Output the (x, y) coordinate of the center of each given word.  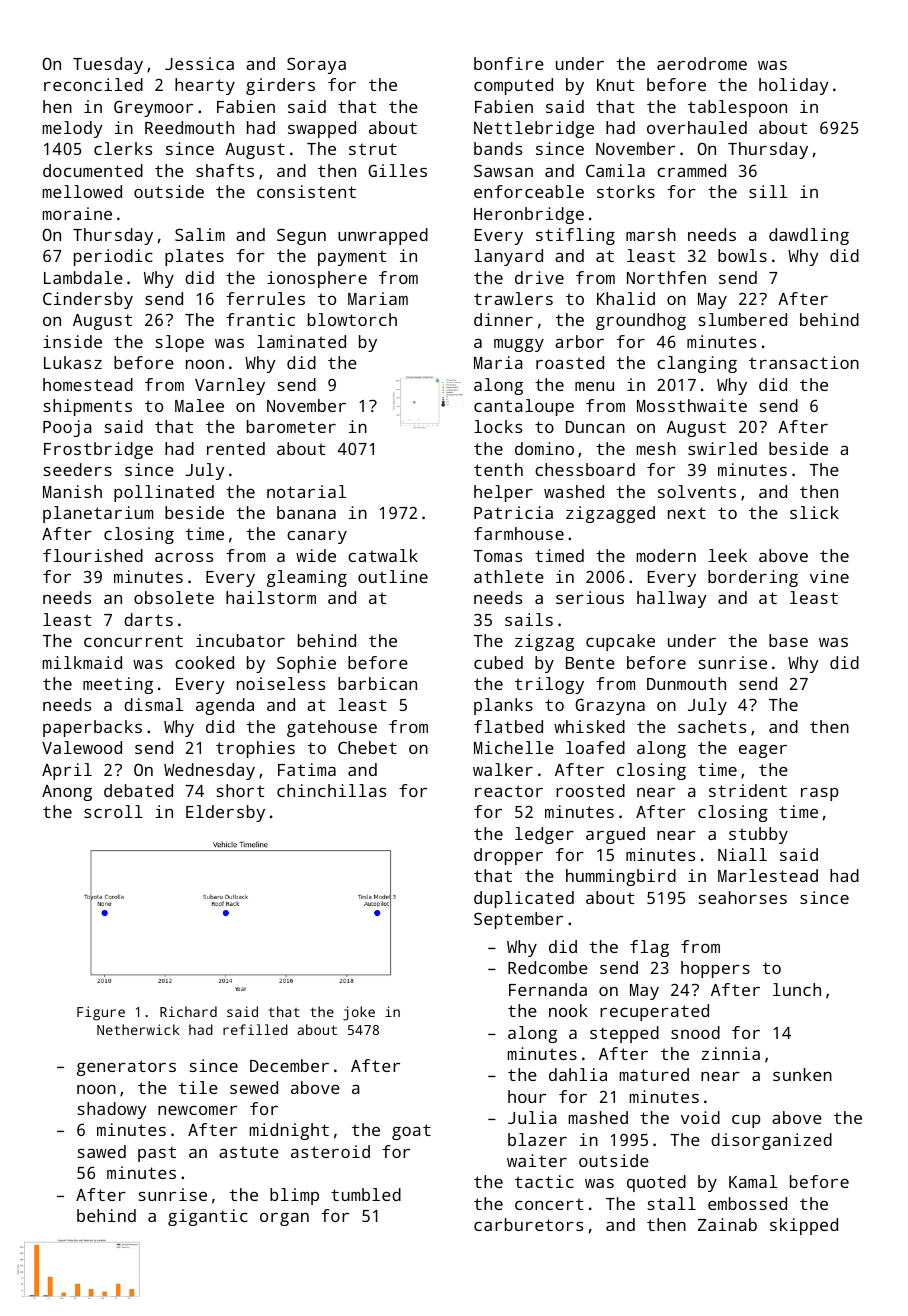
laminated (301, 341)
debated (138, 790)
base (788, 640)
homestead (88, 384)
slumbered (743, 319)
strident (748, 790)
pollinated (164, 493)
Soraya (316, 65)
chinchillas (331, 790)
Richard (188, 1011)
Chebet (367, 747)
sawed (102, 1151)
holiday (794, 86)
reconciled (93, 84)
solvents (697, 491)
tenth (498, 469)
